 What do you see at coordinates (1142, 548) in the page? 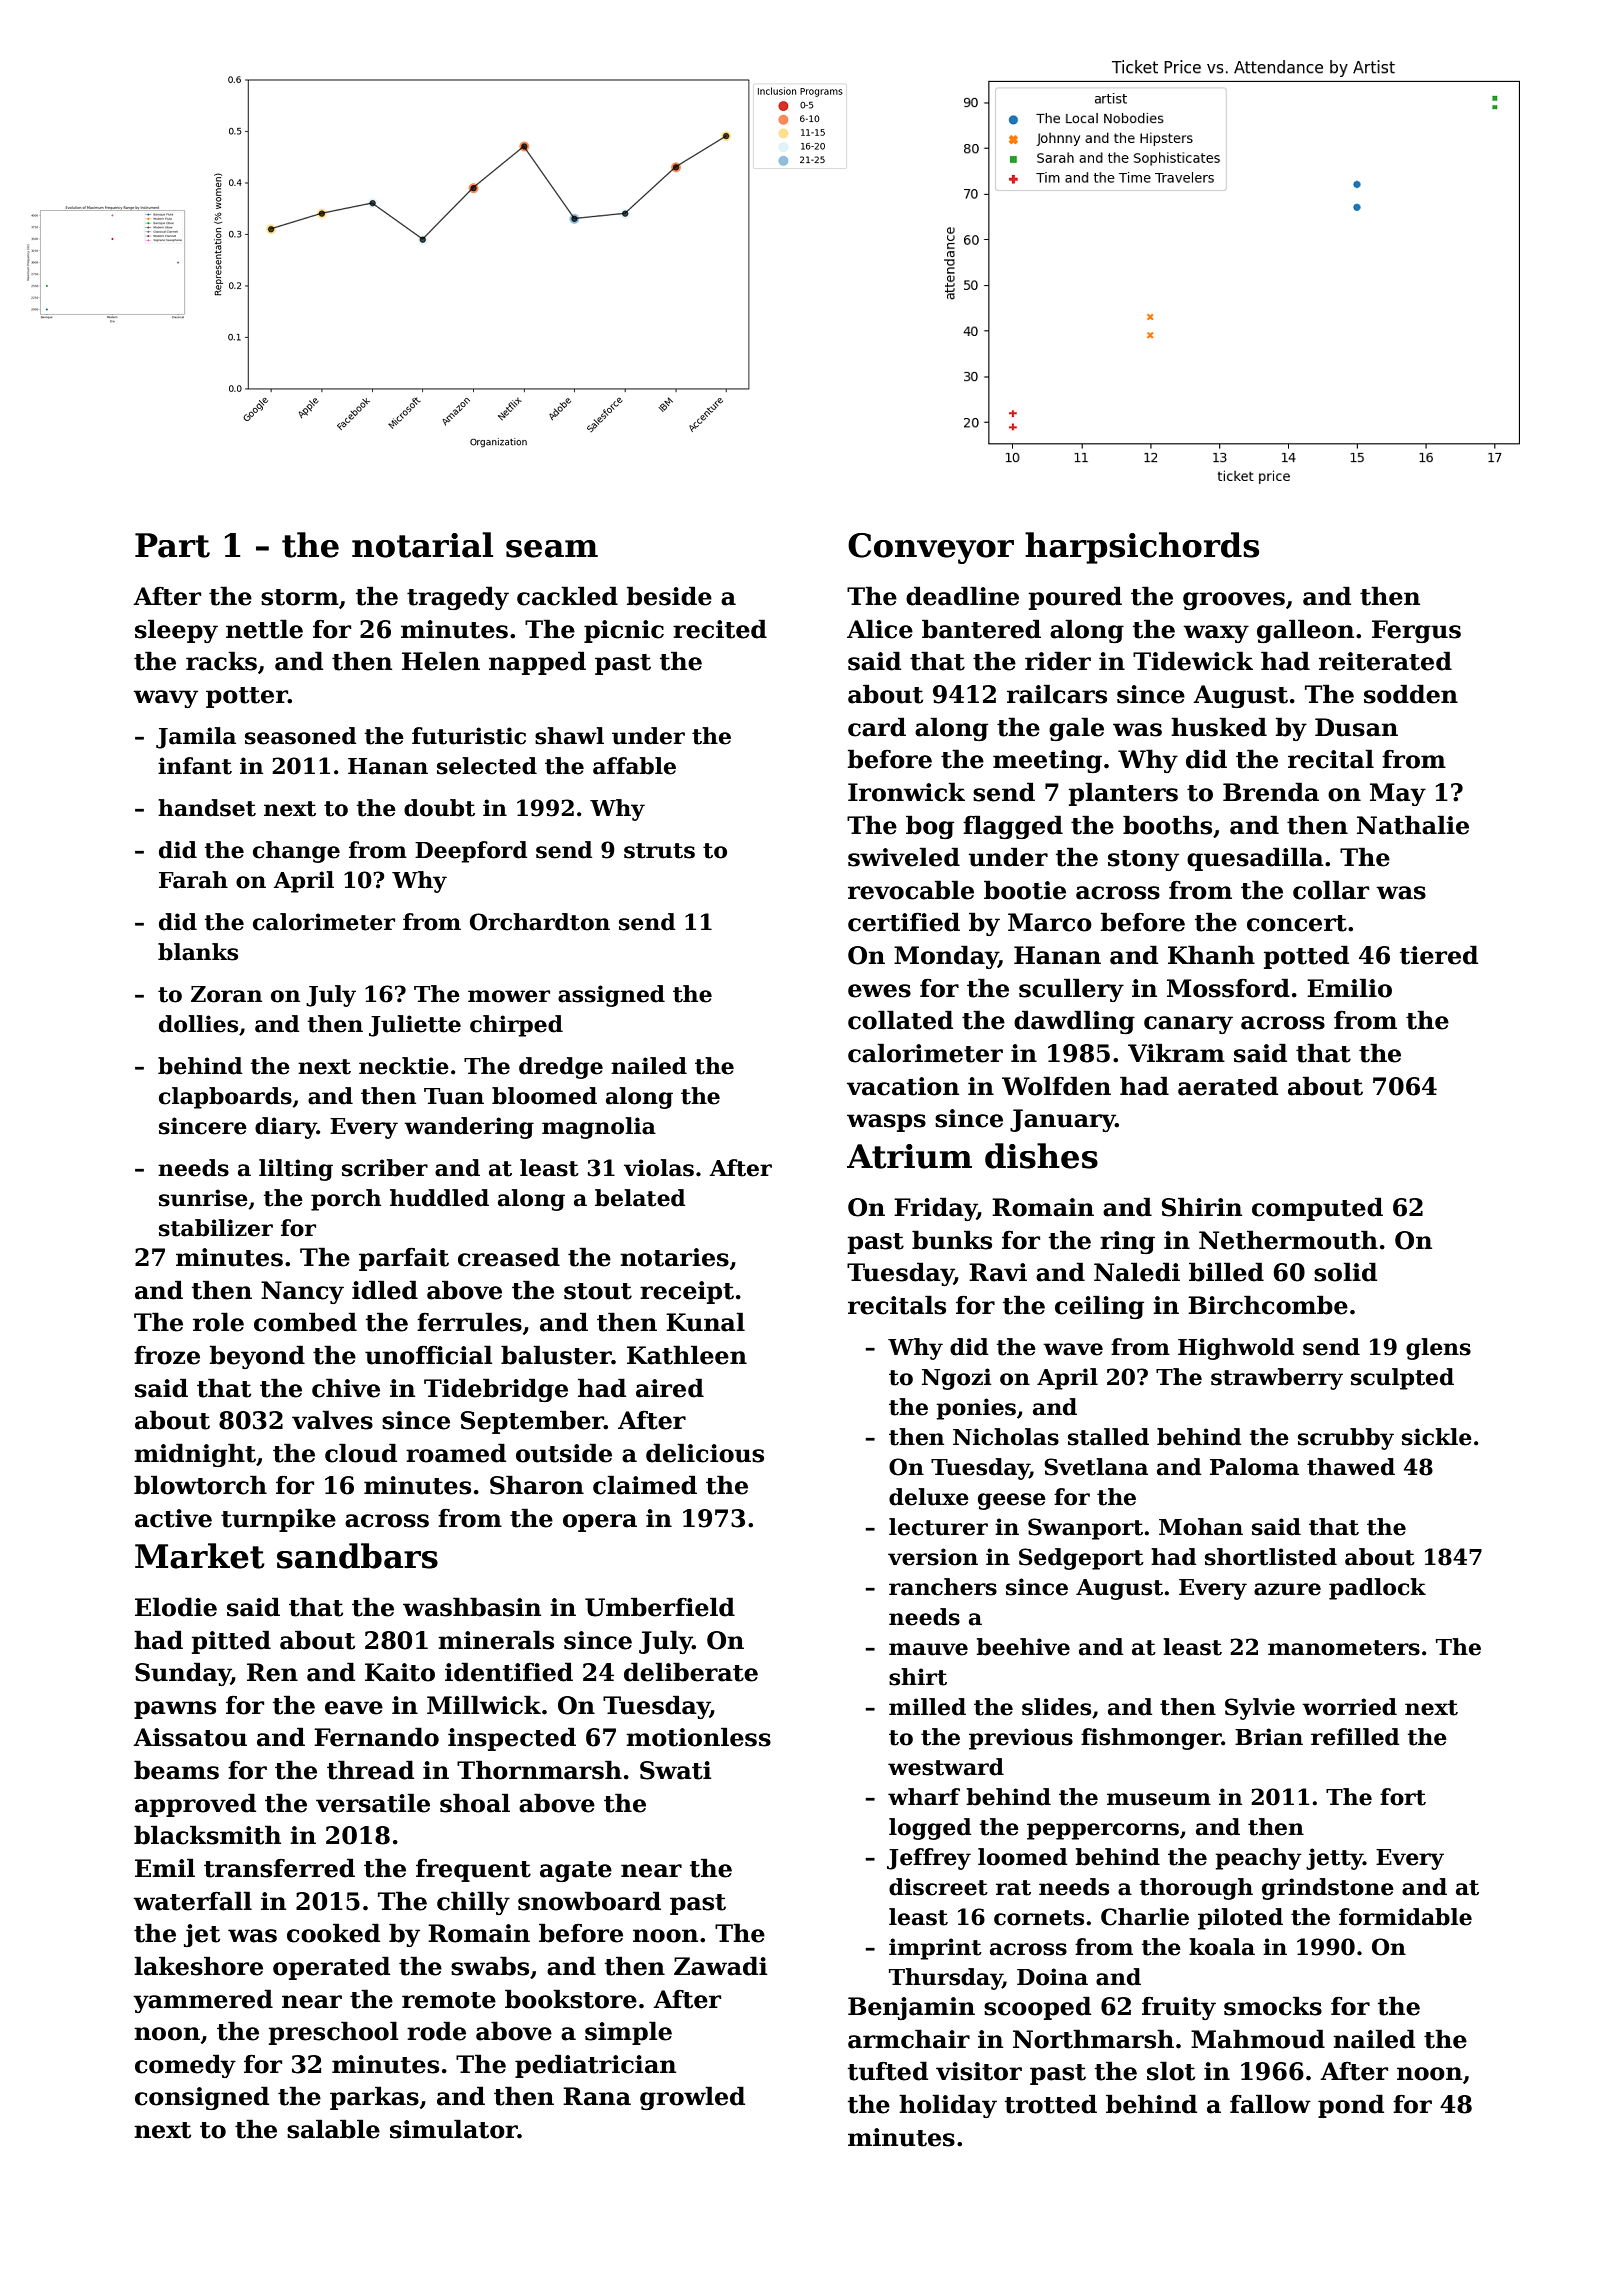
I see `harpsichords` at bounding box center [1142, 548].
